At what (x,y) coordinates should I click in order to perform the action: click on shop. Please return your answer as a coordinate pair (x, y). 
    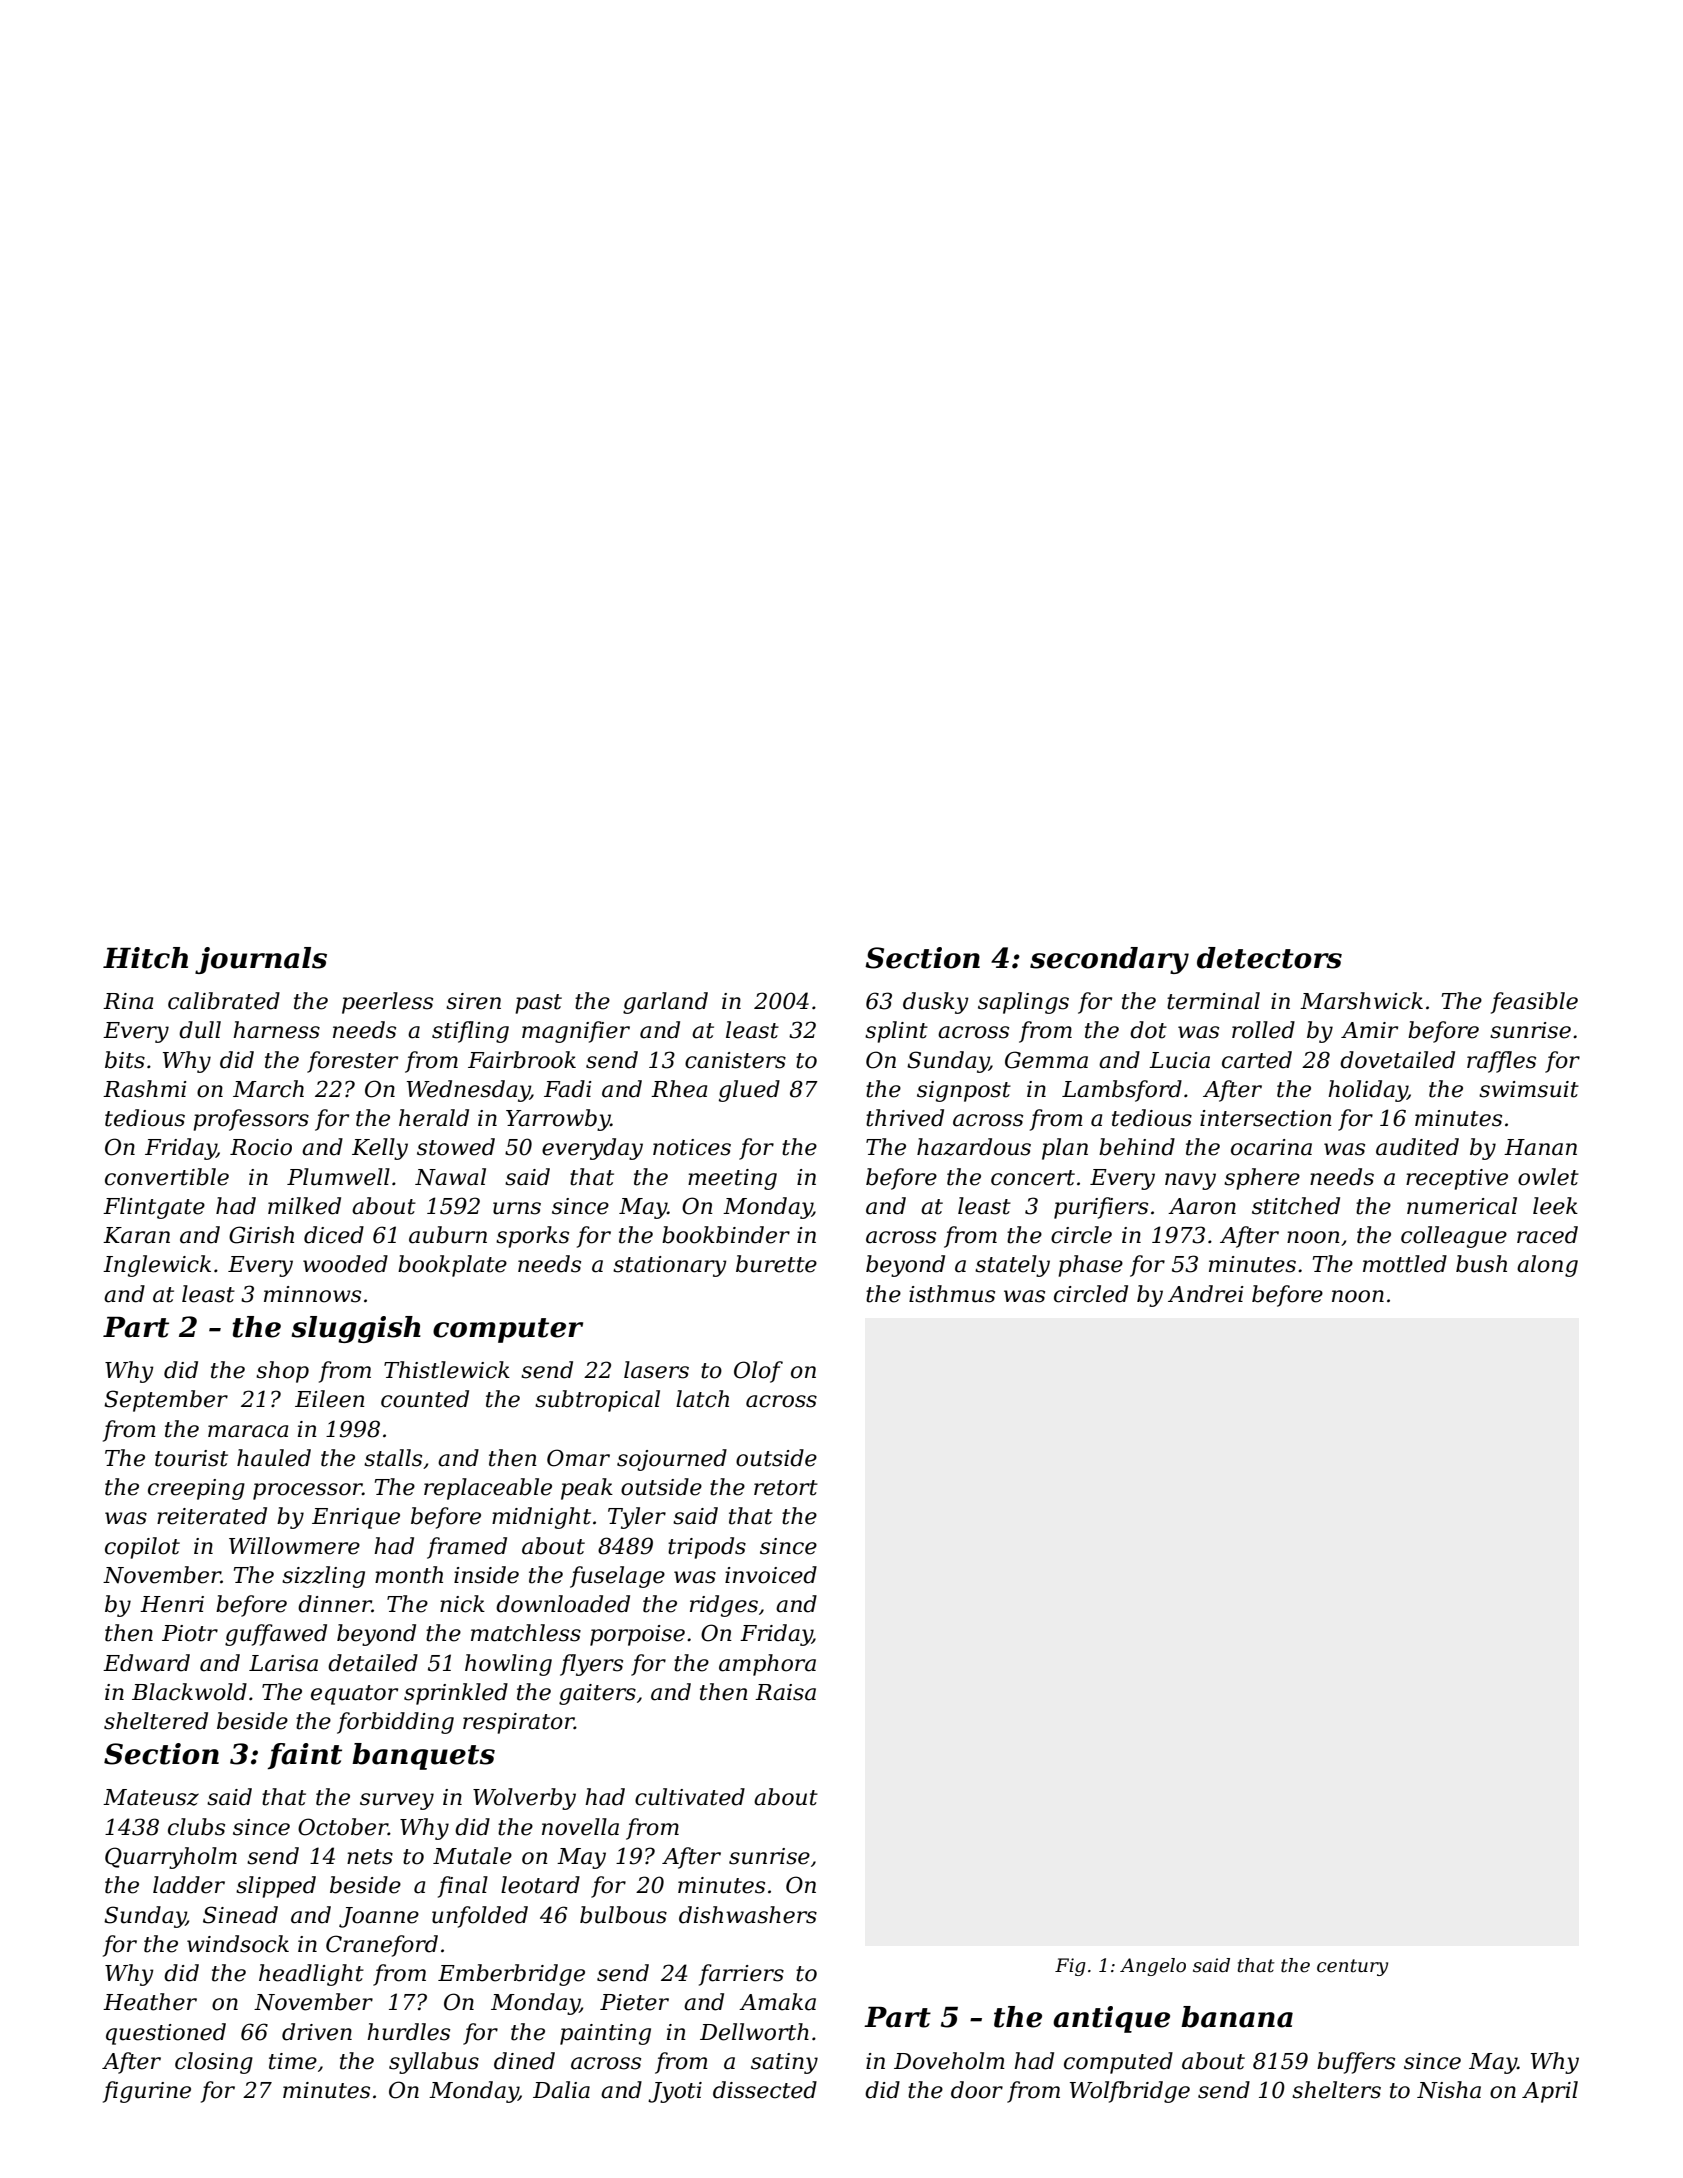
    Looking at the image, I should click on (282, 1372).
